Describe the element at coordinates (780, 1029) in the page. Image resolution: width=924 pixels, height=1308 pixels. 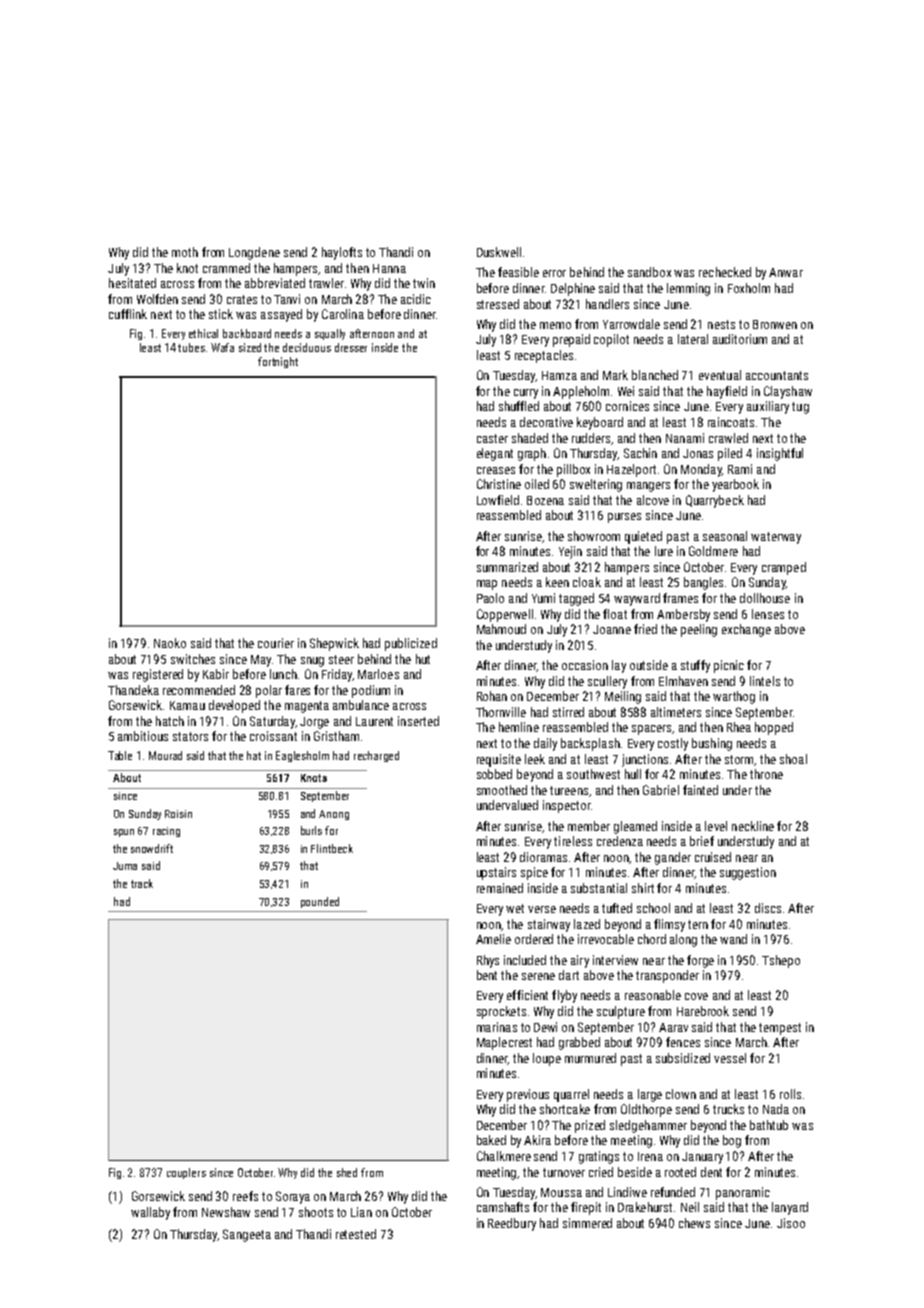
I see `tempest` at that location.
